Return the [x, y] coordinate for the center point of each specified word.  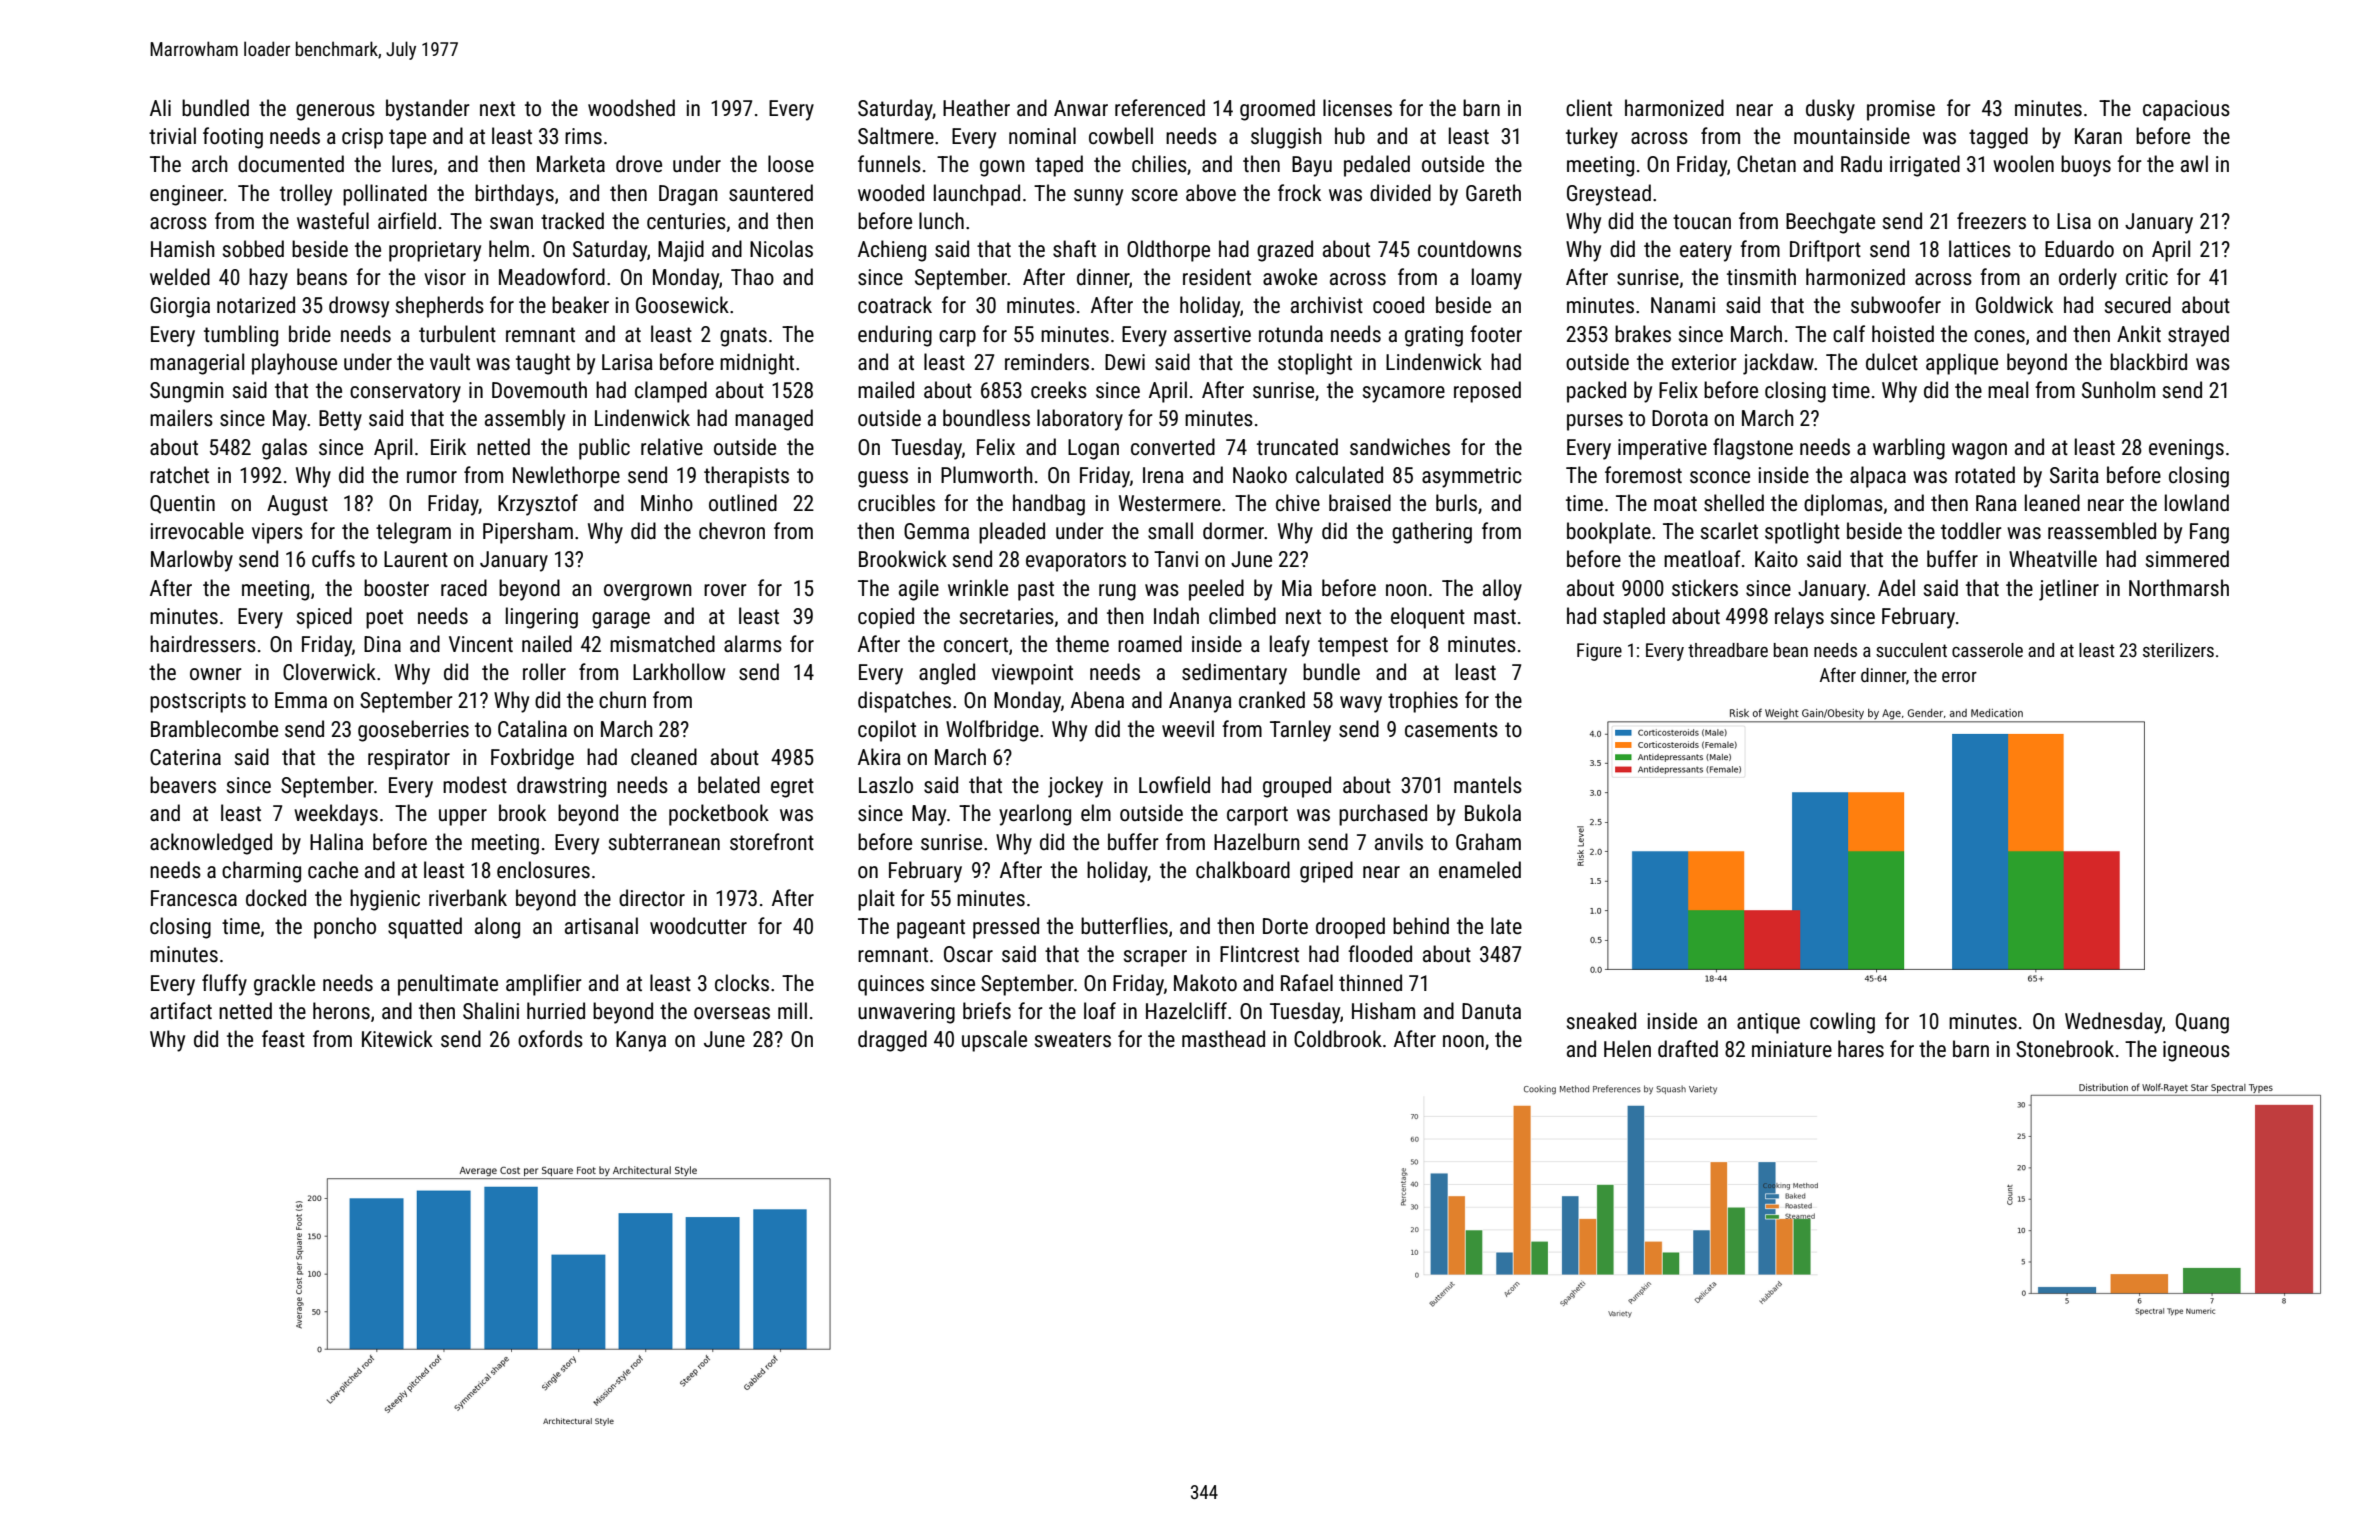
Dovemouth [539, 390]
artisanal [601, 926]
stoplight [1315, 364]
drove [639, 163]
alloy [1502, 590]
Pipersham [528, 533]
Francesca [194, 898]
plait [876, 900]
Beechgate [1830, 223]
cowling [1842, 1023]
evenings [2186, 449]
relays [1799, 618]
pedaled [1377, 166]
